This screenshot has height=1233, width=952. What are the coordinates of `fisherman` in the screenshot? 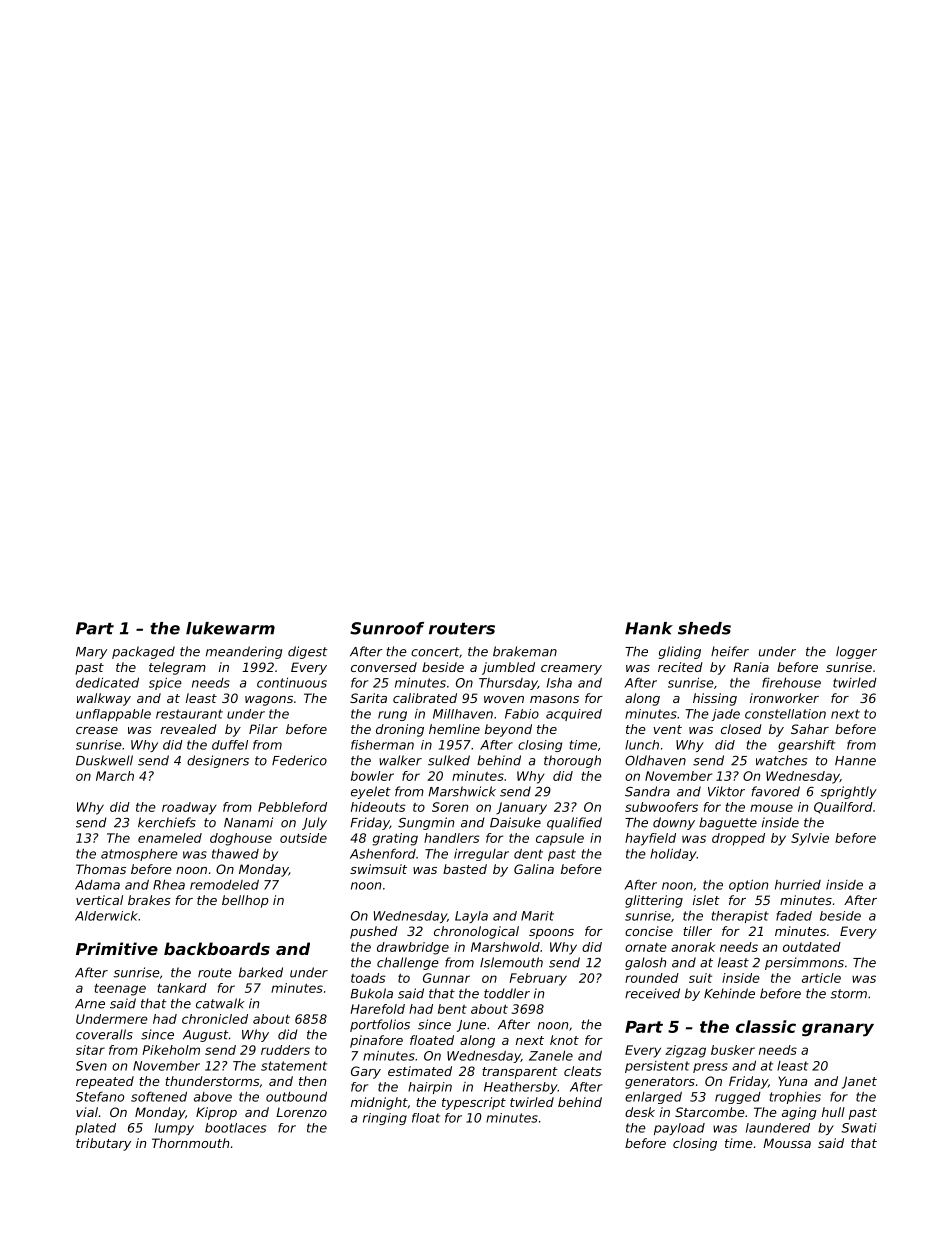 It's located at (382, 745).
